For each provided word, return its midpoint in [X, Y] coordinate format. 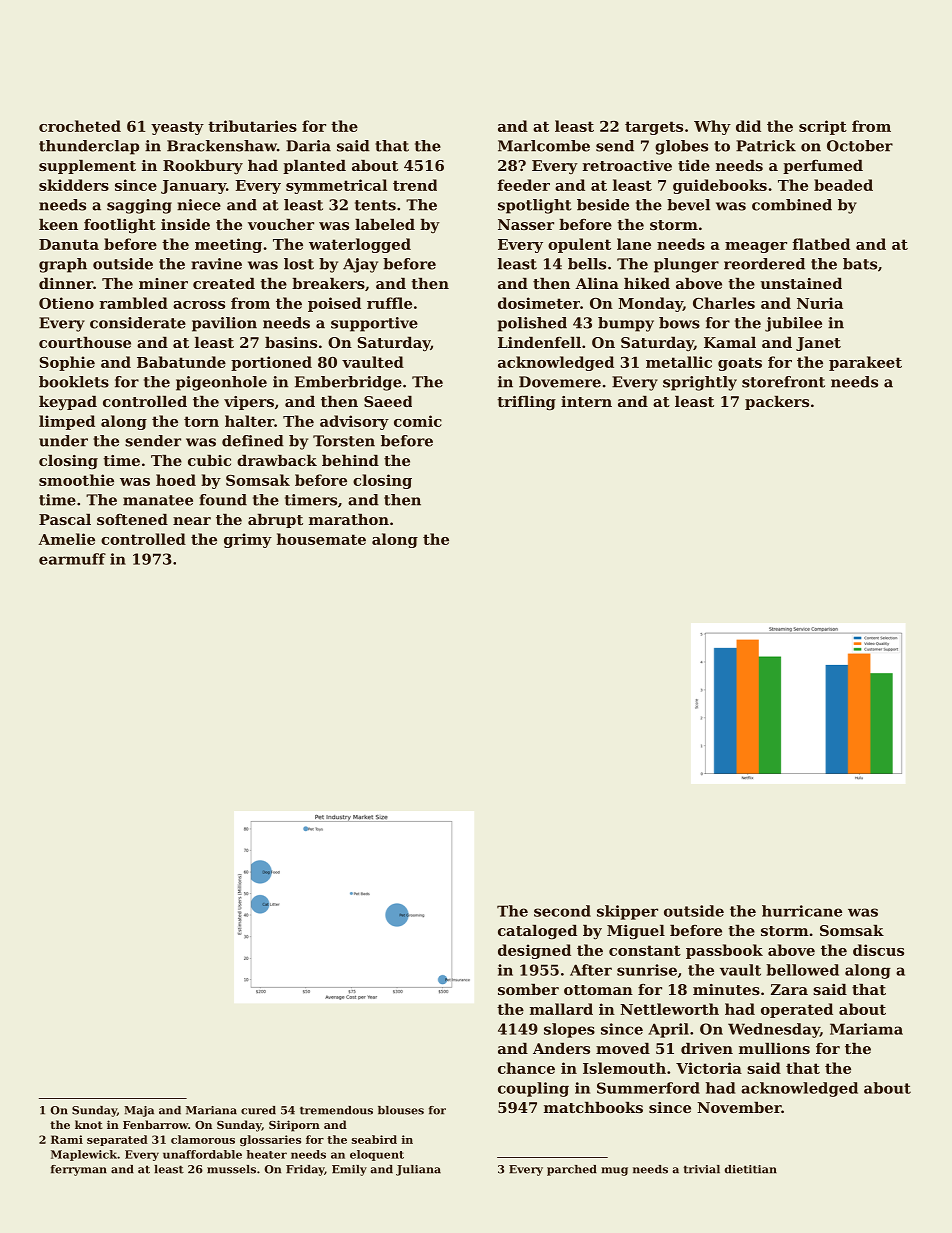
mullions [774, 1048]
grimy [248, 540]
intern [586, 401]
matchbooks [593, 1107]
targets [654, 128]
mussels [231, 1169]
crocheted [80, 126]
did [748, 126]
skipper [627, 912]
